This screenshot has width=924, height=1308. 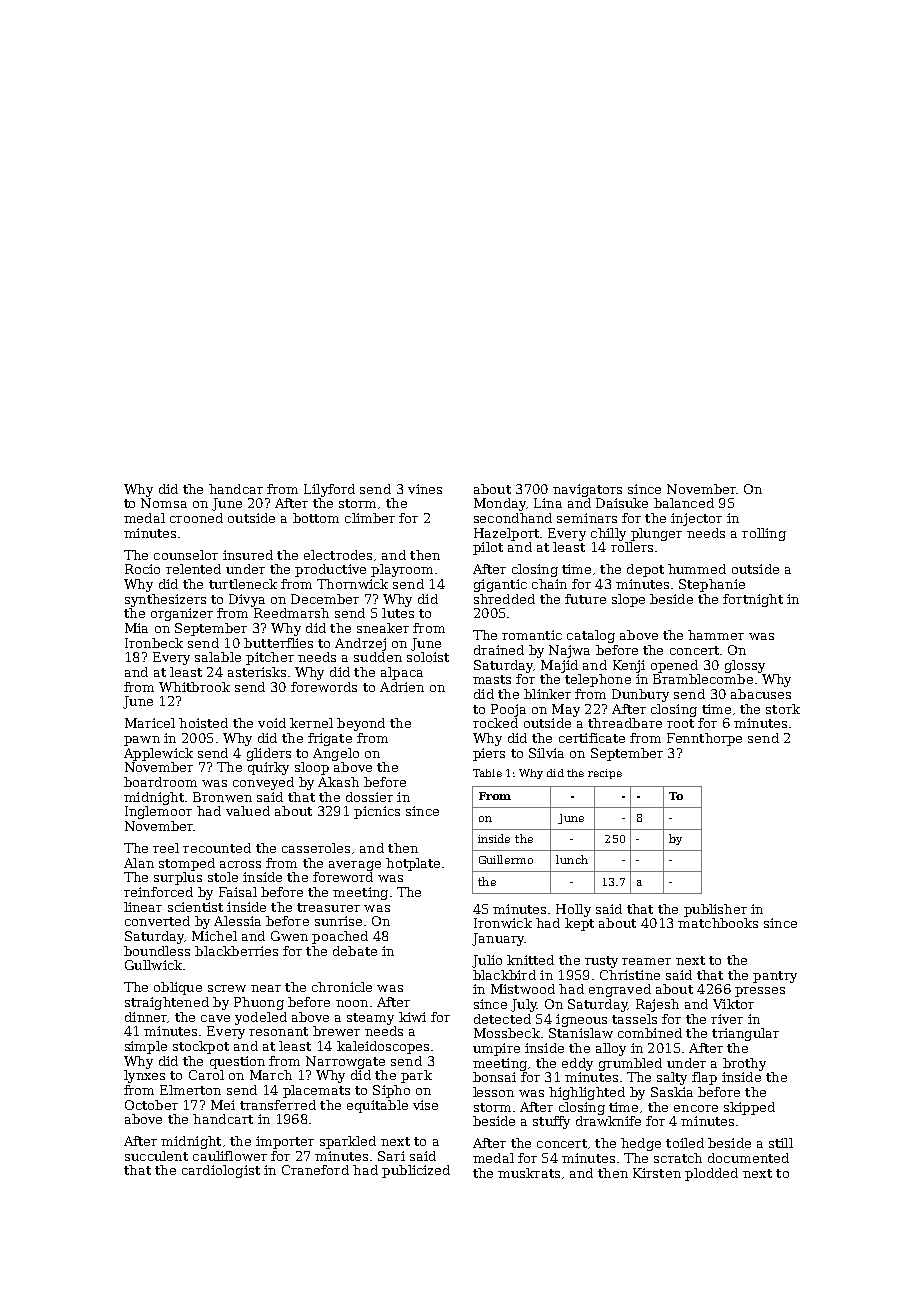 What do you see at coordinates (166, 848) in the screenshot?
I see `reel` at bounding box center [166, 848].
